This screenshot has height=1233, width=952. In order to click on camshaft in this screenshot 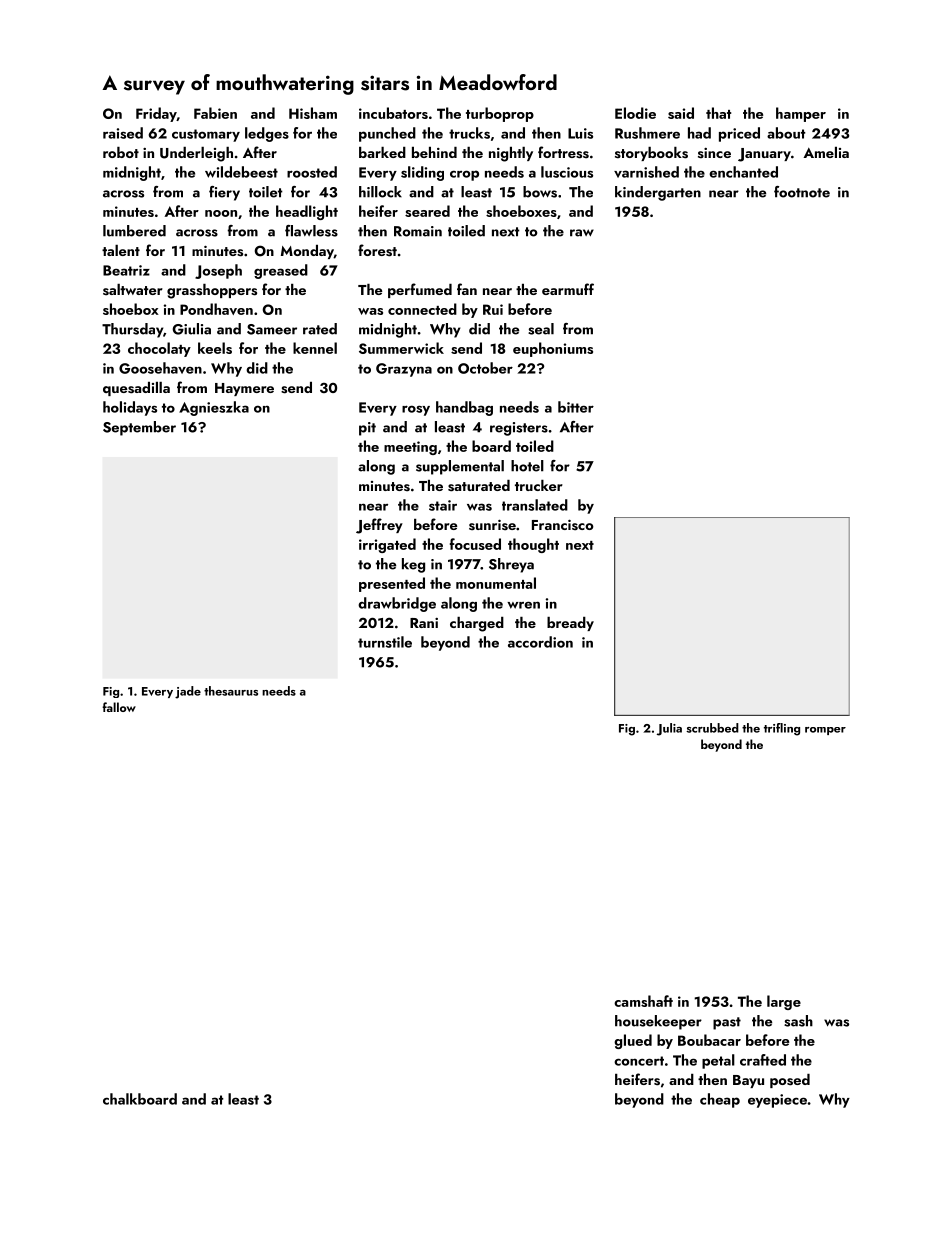, I will do `click(643, 1001)`.
